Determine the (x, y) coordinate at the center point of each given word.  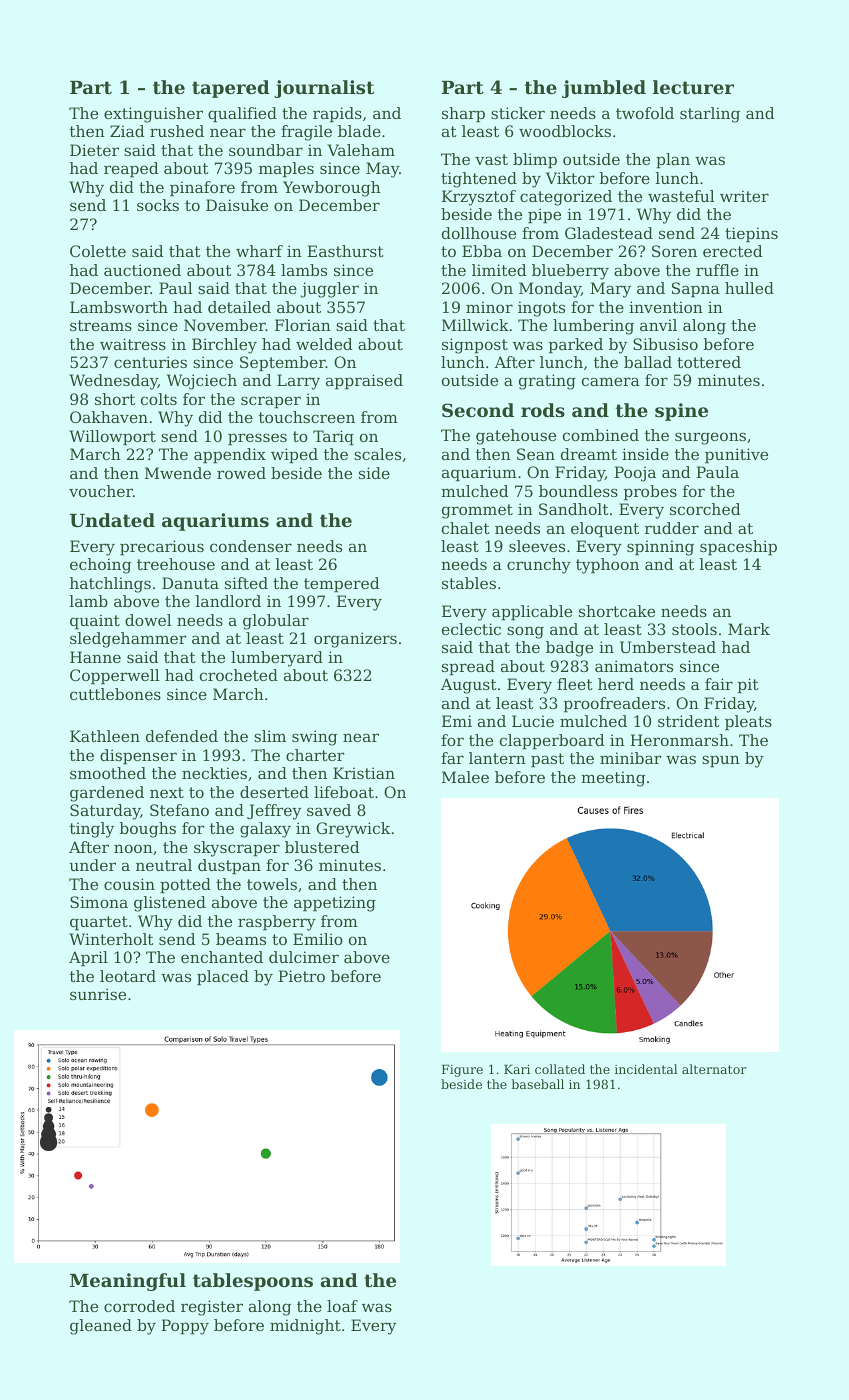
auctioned (142, 270)
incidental (646, 1069)
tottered (709, 362)
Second (478, 410)
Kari (517, 1069)
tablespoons (253, 1282)
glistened (170, 904)
